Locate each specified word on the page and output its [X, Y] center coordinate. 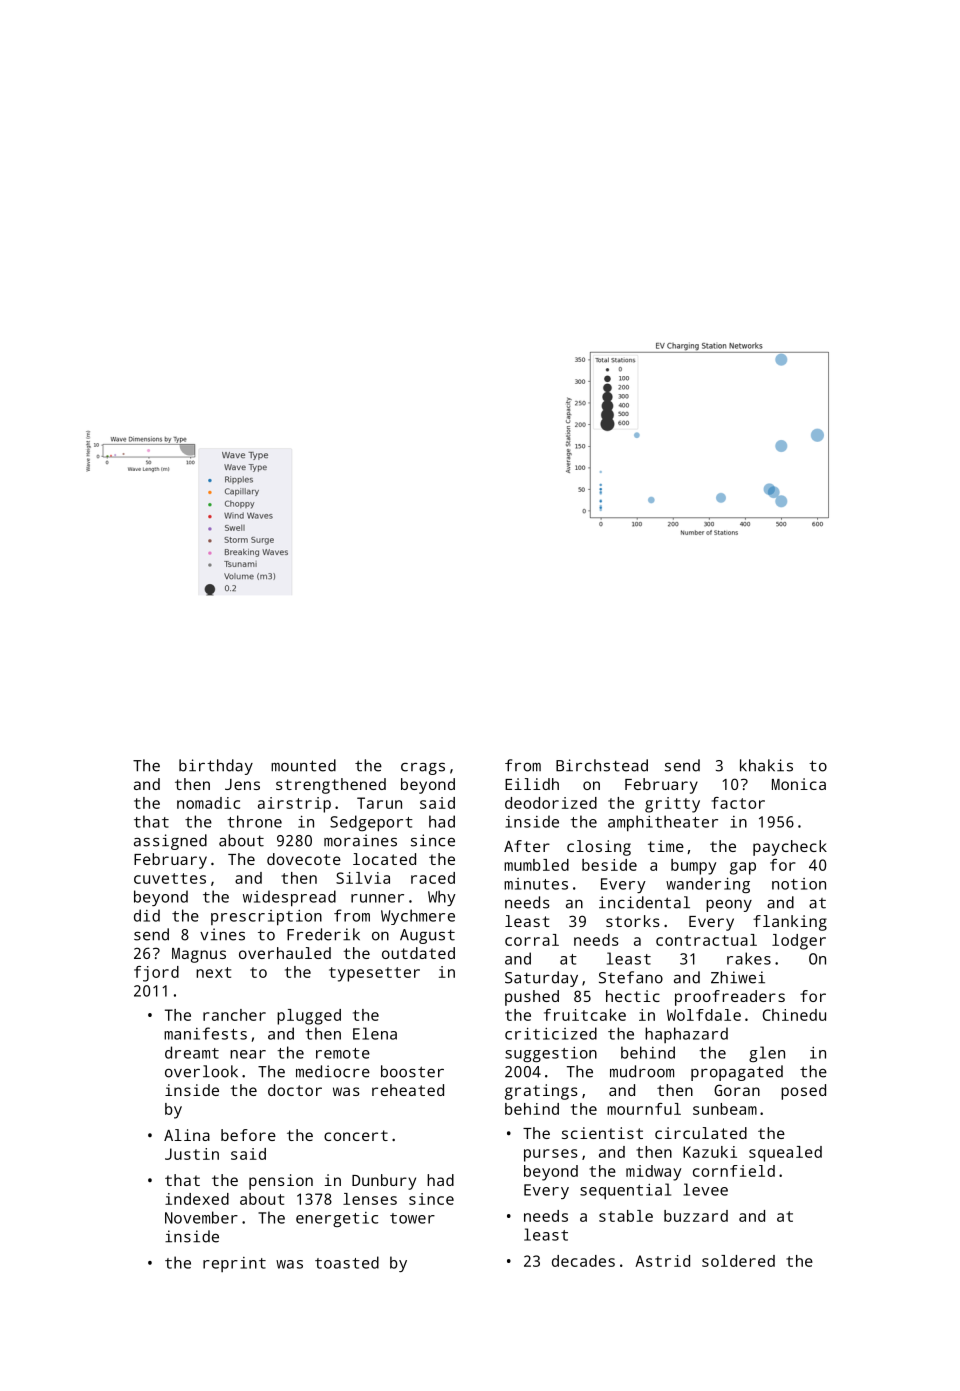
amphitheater [663, 823]
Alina [187, 1135]
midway [653, 1173]
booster [412, 1071]
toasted [347, 1262]
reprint [234, 1264]
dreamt [192, 1052]
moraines [360, 840]
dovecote [304, 859]
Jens [242, 784]
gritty [672, 805]
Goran [737, 1090]
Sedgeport [371, 823]
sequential [625, 1191]
